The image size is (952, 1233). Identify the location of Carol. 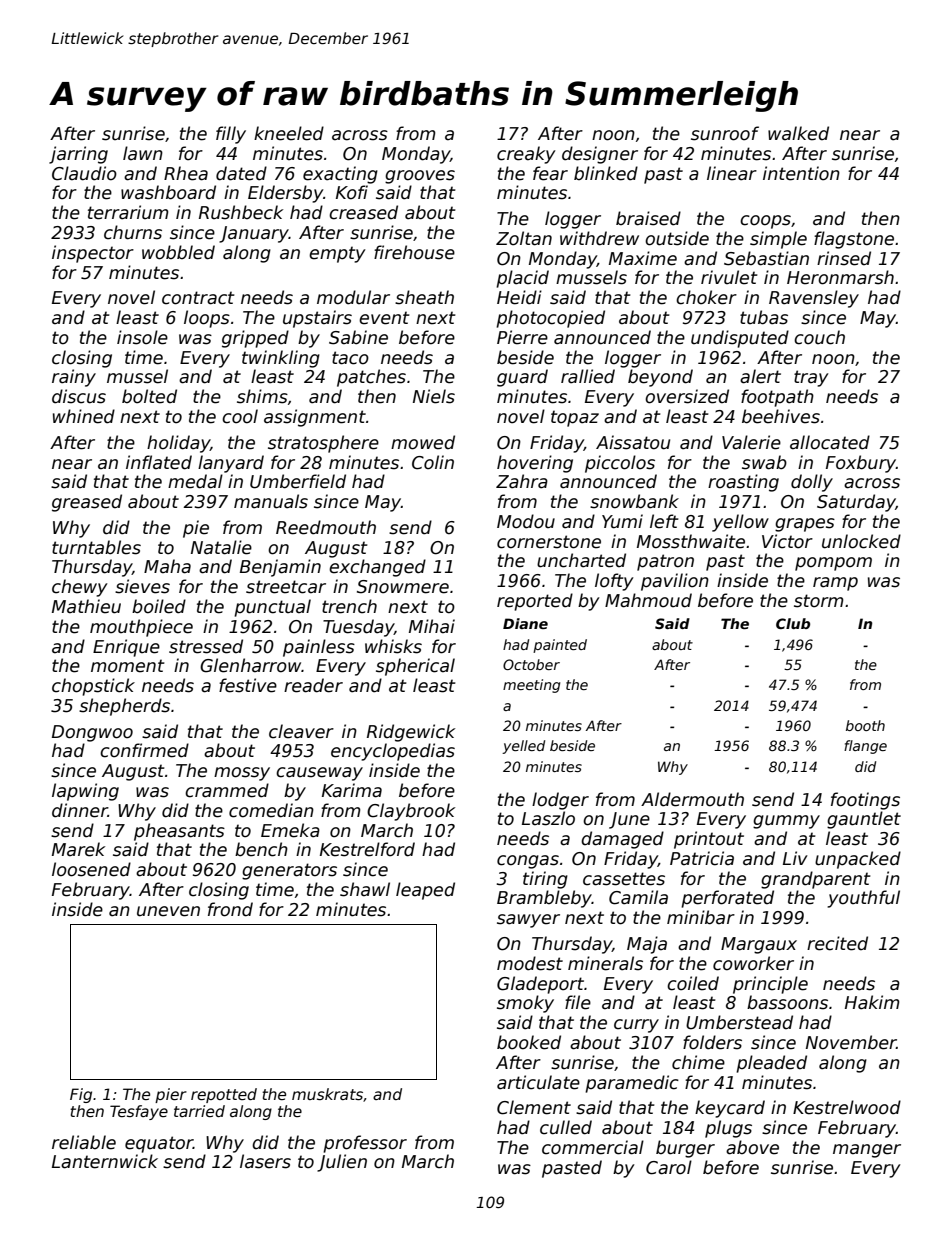
(669, 1167).
